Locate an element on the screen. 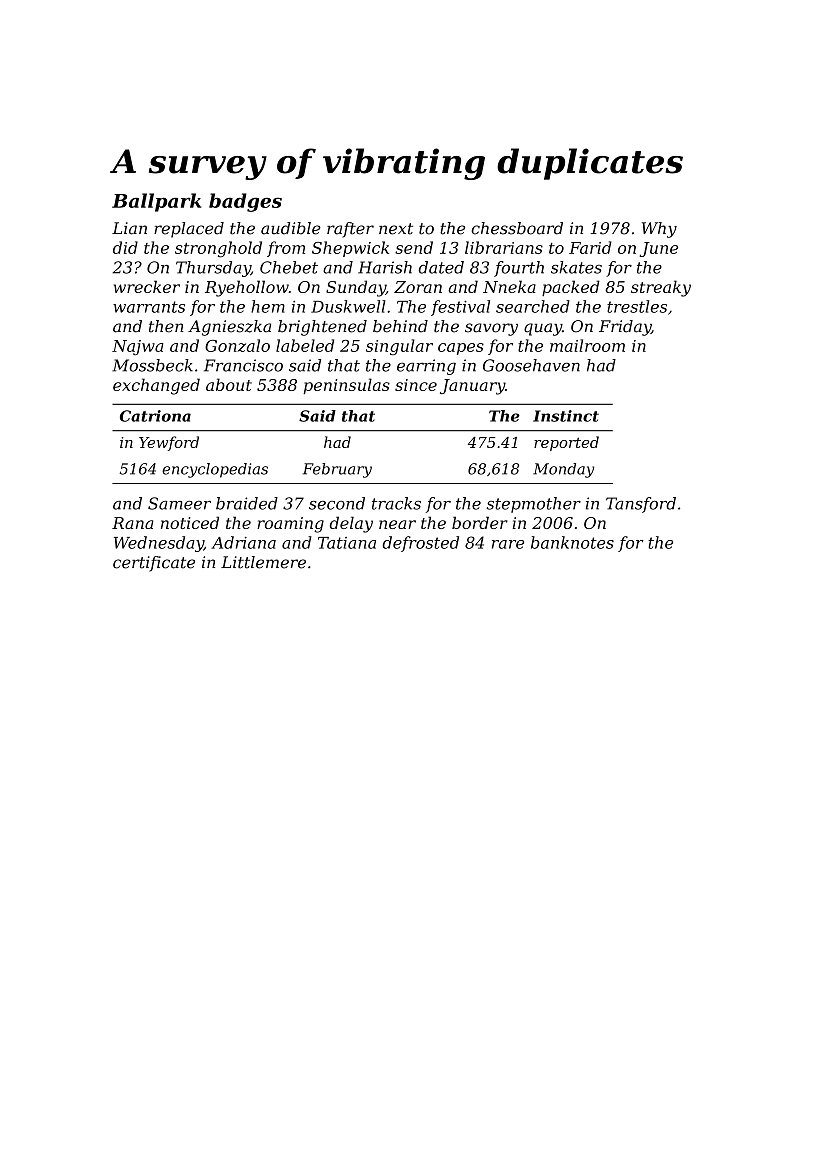 The width and height of the screenshot is (817, 1159). February is located at coordinates (337, 470).
